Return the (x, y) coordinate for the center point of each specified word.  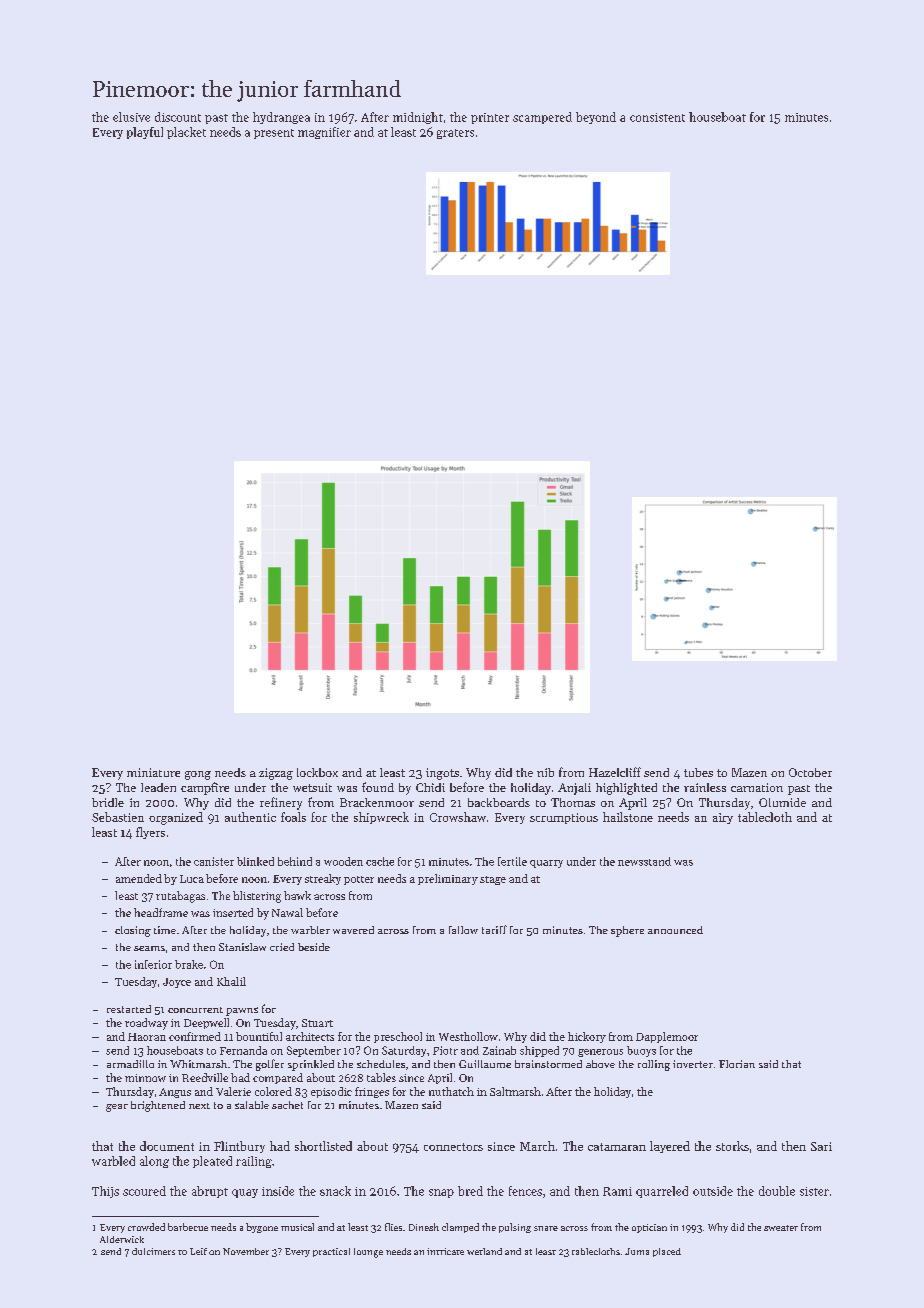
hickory (587, 1037)
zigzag (276, 774)
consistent (657, 117)
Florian (737, 1064)
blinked (255, 861)
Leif (198, 1251)
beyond (596, 118)
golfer (270, 1065)
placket (186, 133)
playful (145, 133)
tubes (698, 772)
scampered (542, 118)
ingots (442, 774)
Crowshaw (458, 817)
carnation (757, 787)
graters (455, 134)
